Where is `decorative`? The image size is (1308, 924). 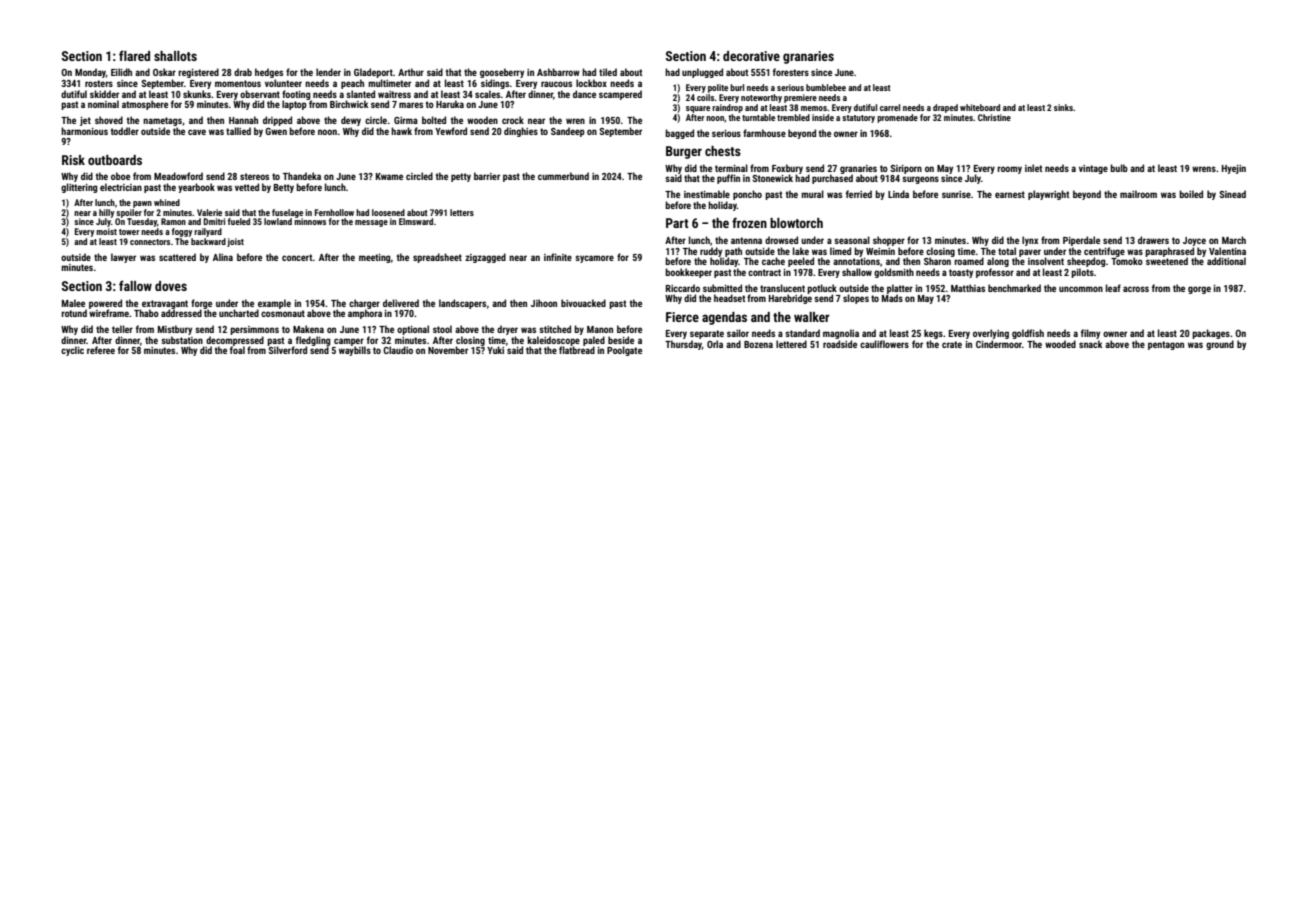 decorative is located at coordinates (751, 56).
